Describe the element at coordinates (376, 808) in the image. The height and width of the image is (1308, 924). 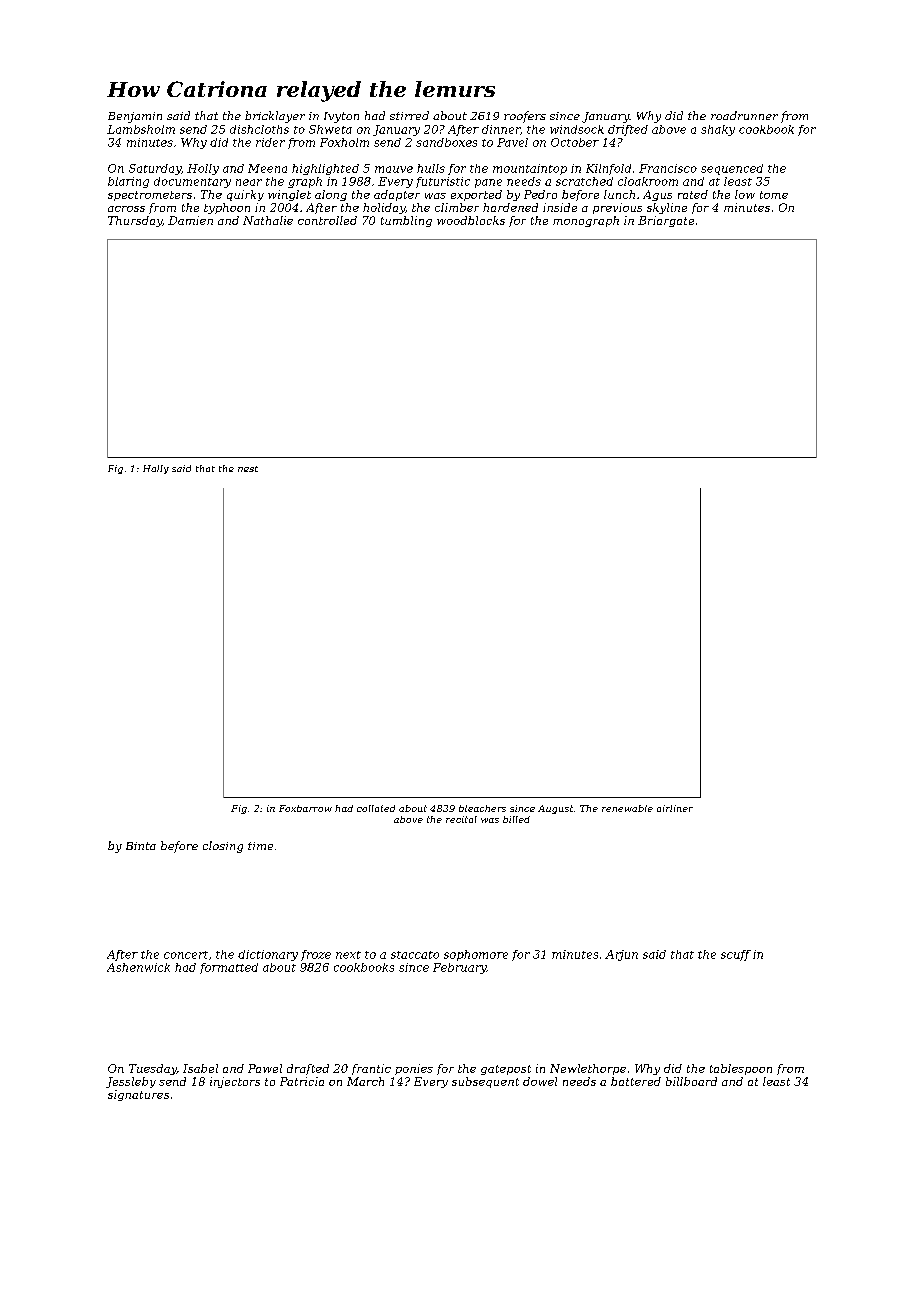
I see `collated` at that location.
